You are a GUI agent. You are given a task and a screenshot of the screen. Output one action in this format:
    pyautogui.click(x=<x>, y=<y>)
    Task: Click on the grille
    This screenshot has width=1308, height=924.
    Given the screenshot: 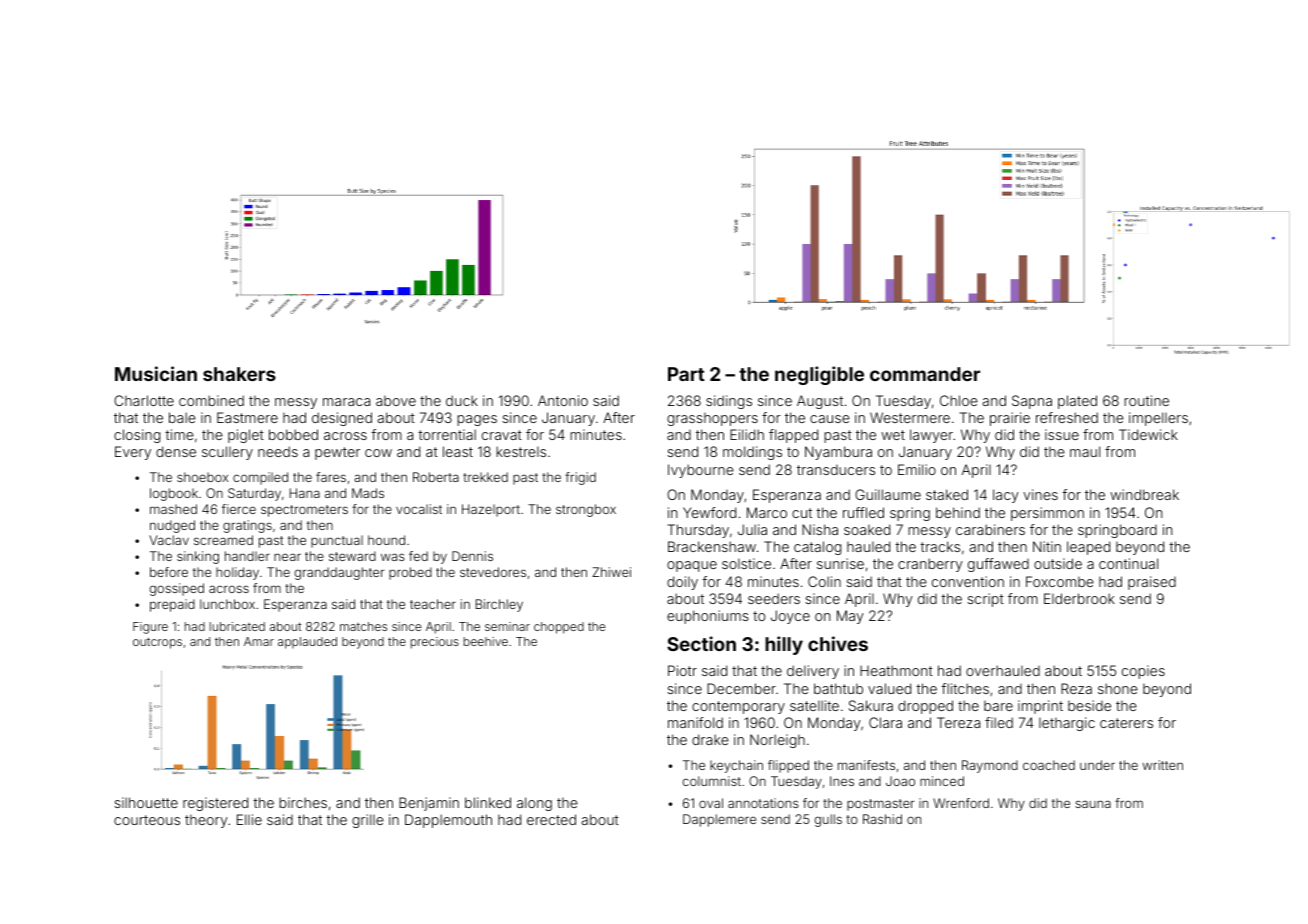 What is the action you would take?
    pyautogui.click(x=368, y=821)
